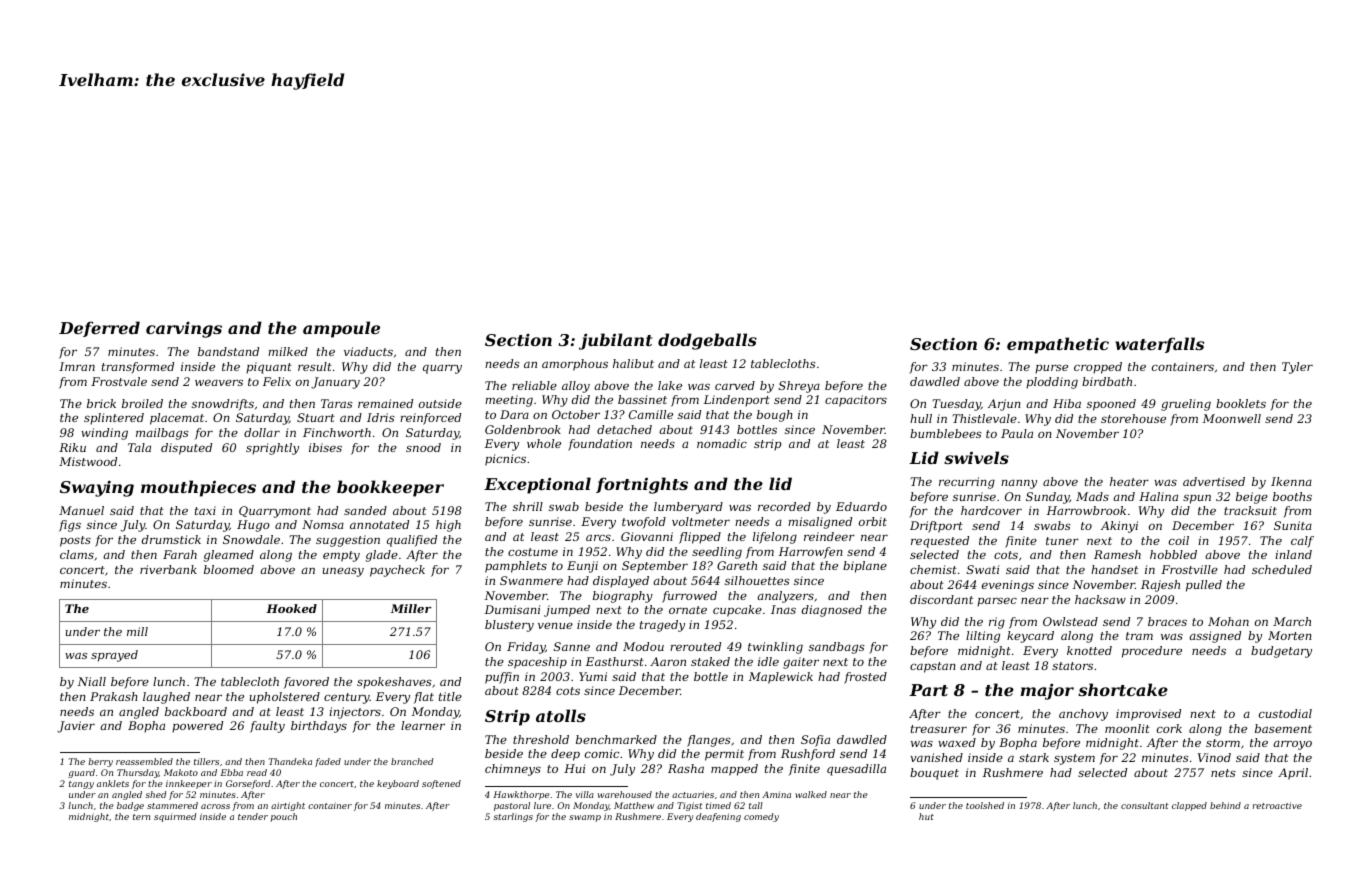 The width and height of the document is (1372, 887). I want to click on empathetic, so click(1058, 345).
